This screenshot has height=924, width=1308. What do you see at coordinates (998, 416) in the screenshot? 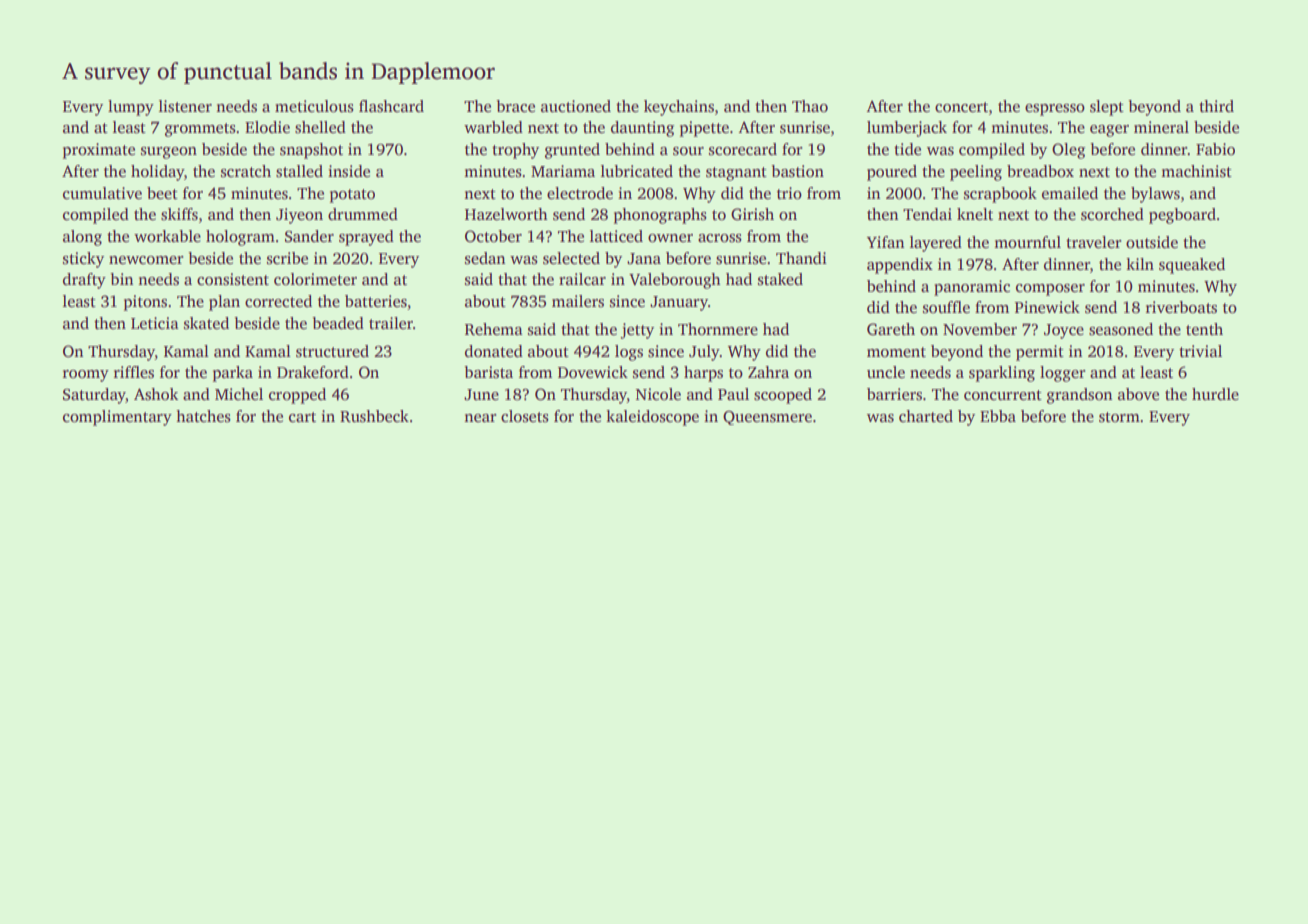
I see `Ebba` at bounding box center [998, 416].
